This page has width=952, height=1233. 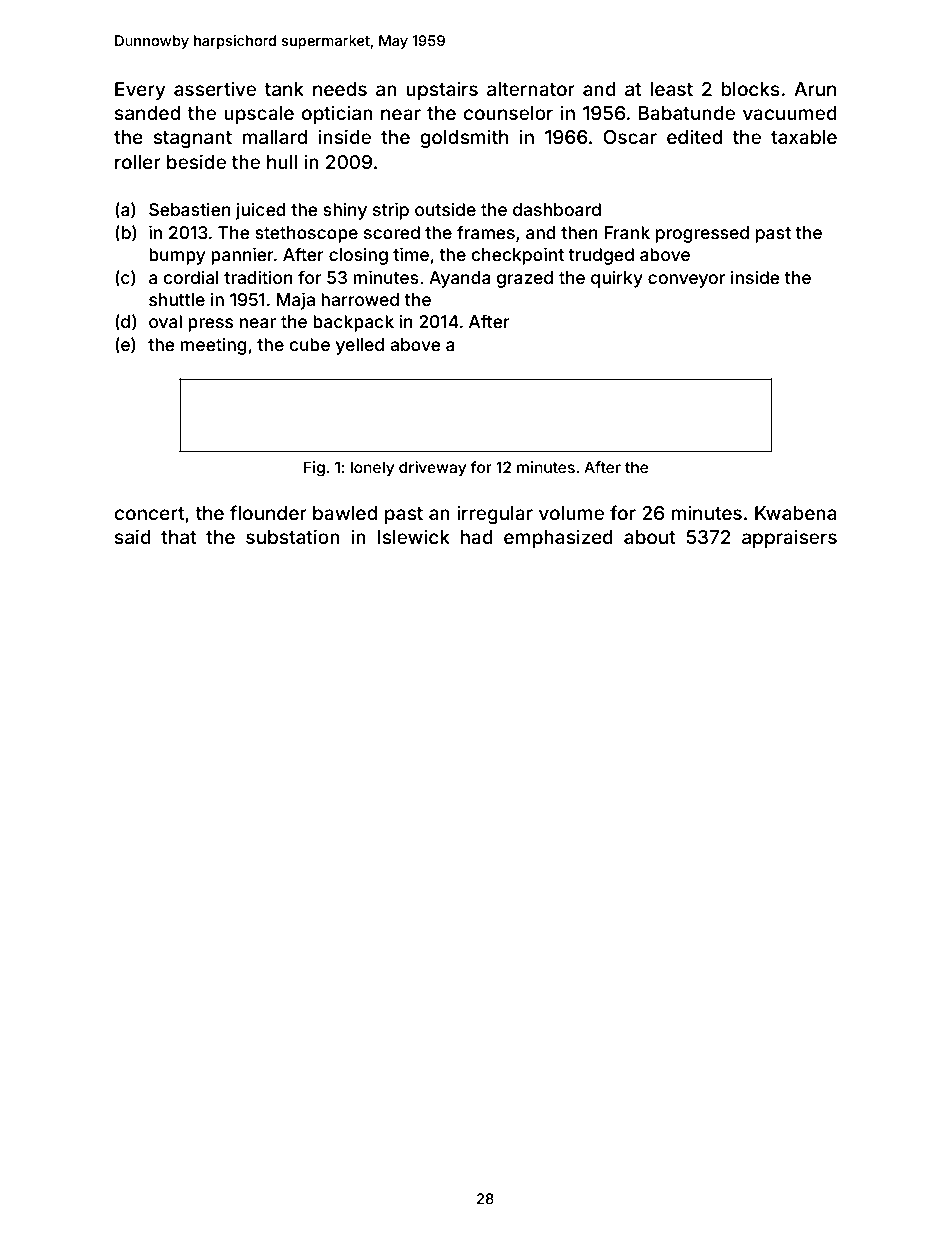 I want to click on yelled, so click(x=360, y=346).
